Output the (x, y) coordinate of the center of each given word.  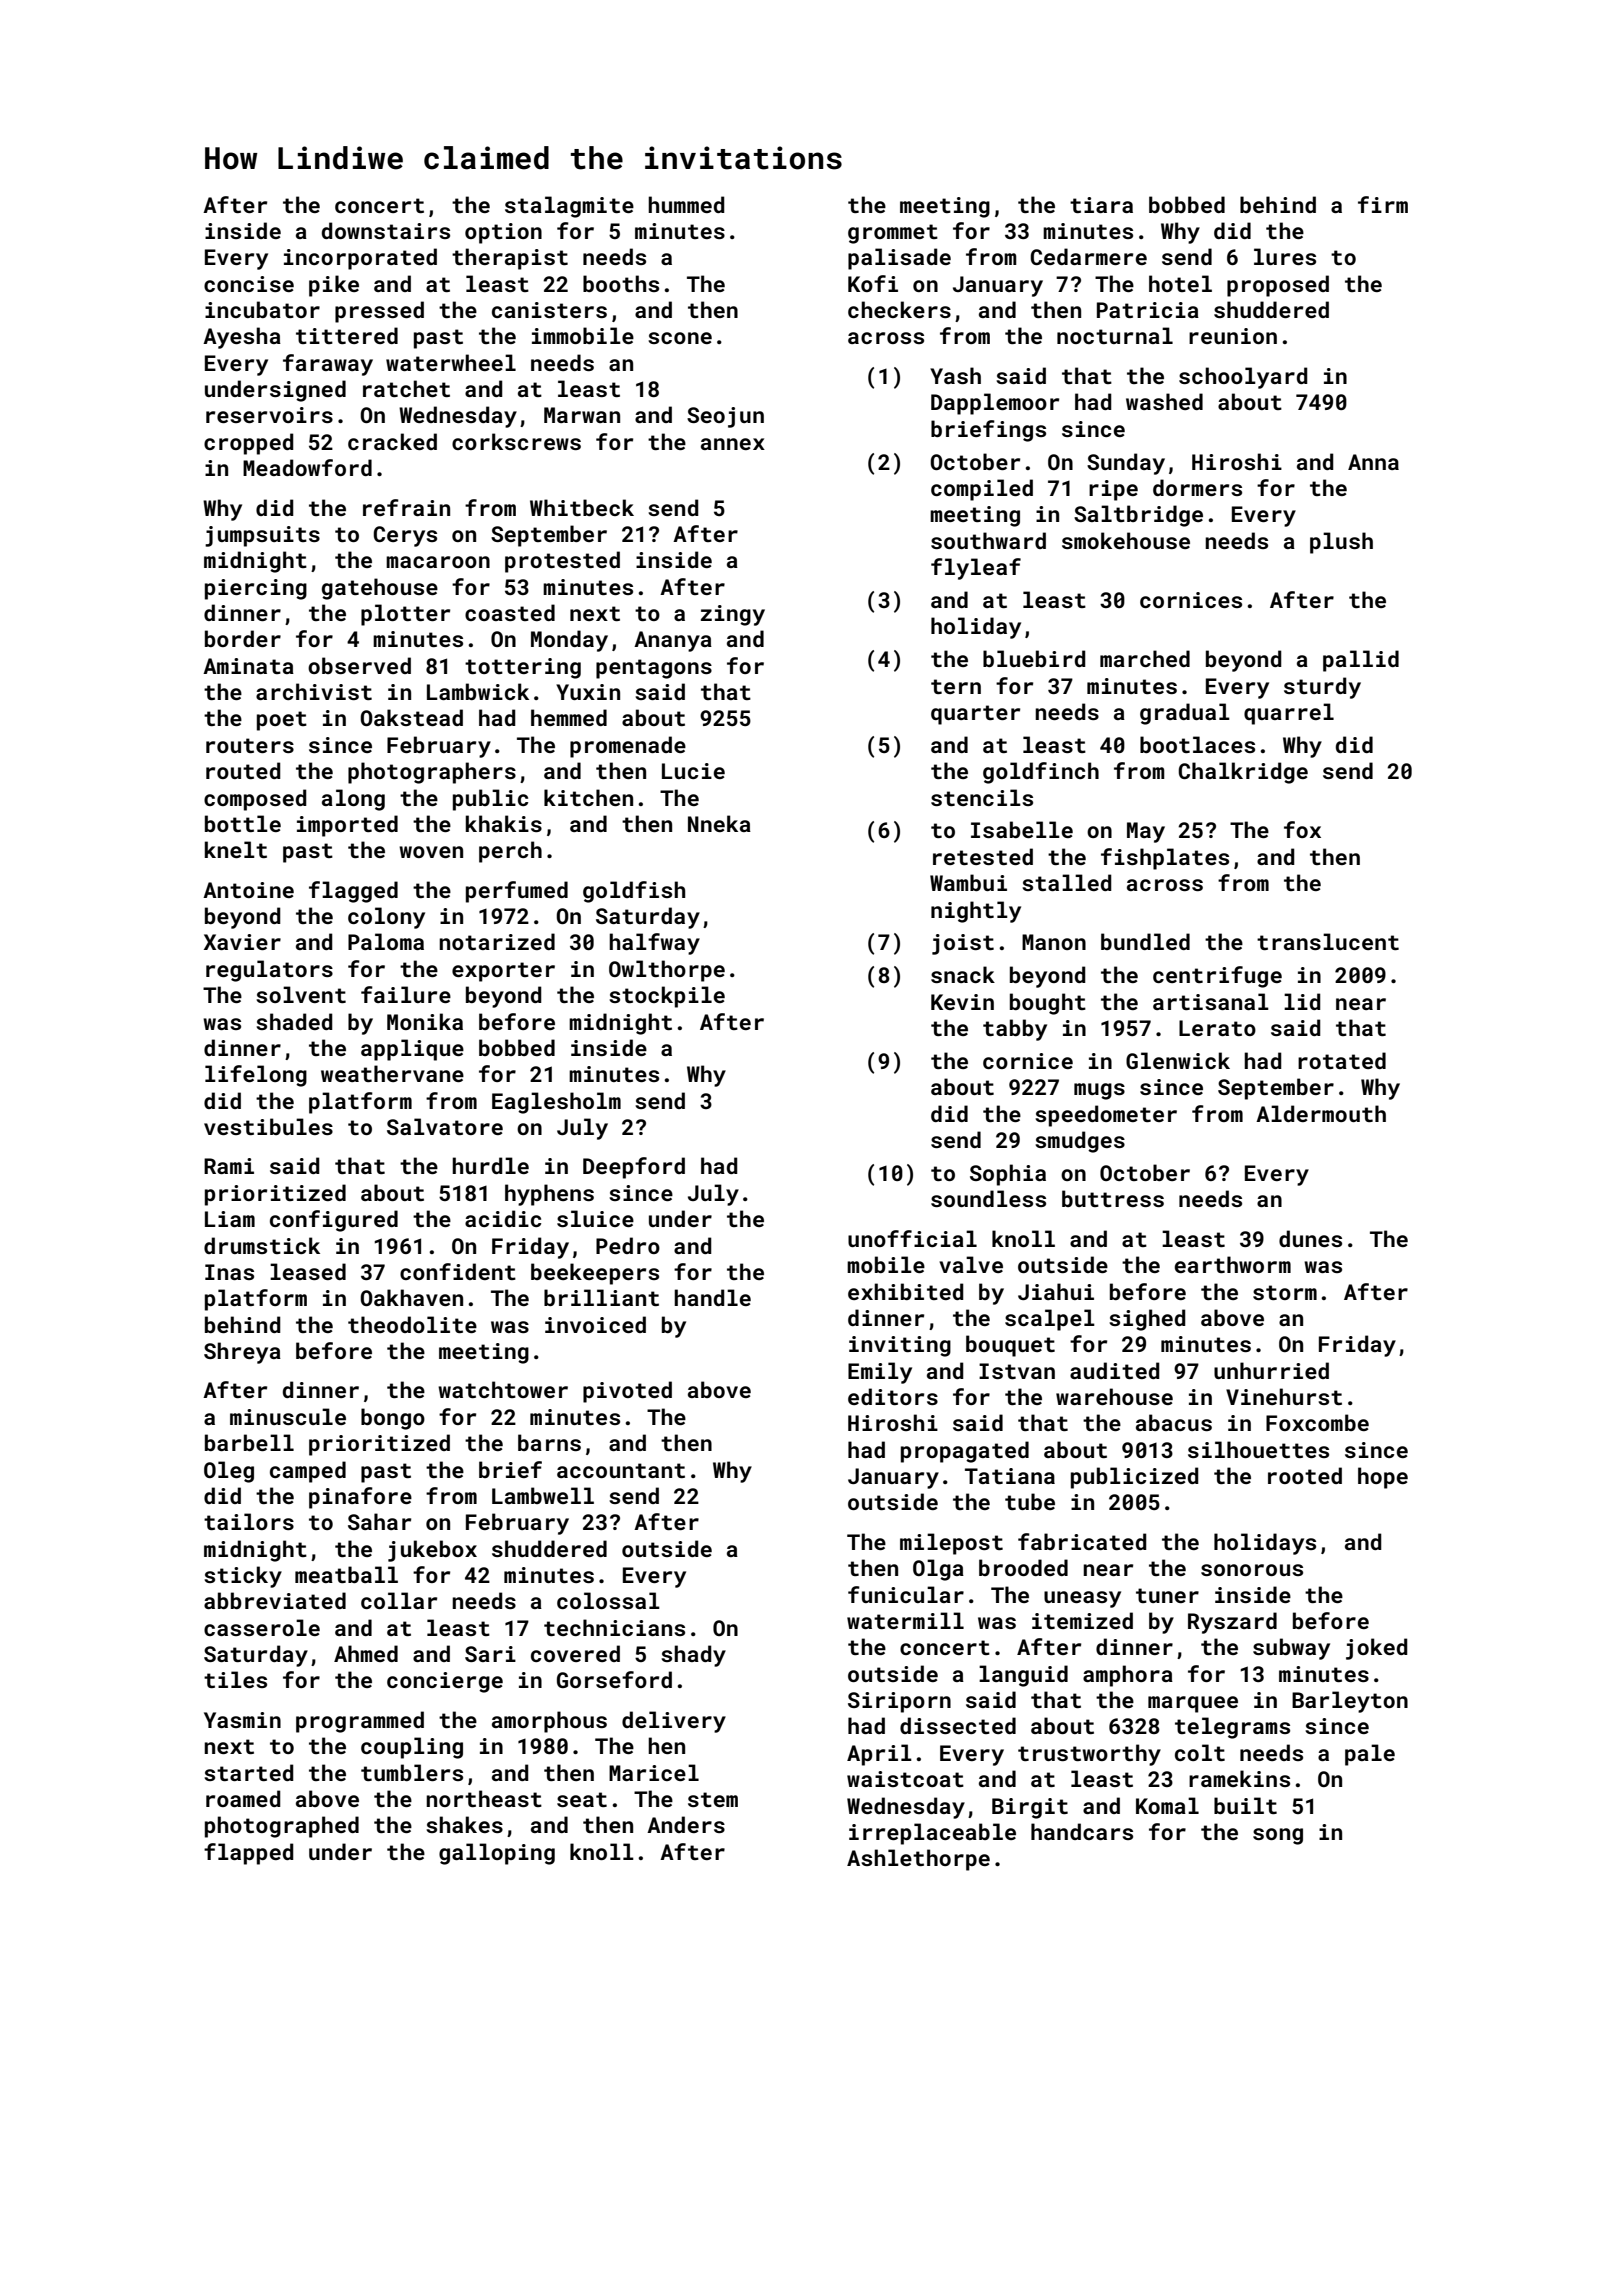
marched (1145, 658)
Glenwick (1178, 1060)
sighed (1147, 1320)
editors (893, 1396)
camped (308, 1472)
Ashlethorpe (918, 1860)
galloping (497, 1854)
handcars (1082, 1831)
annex (733, 444)
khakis (504, 823)
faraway (328, 365)
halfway (654, 944)
